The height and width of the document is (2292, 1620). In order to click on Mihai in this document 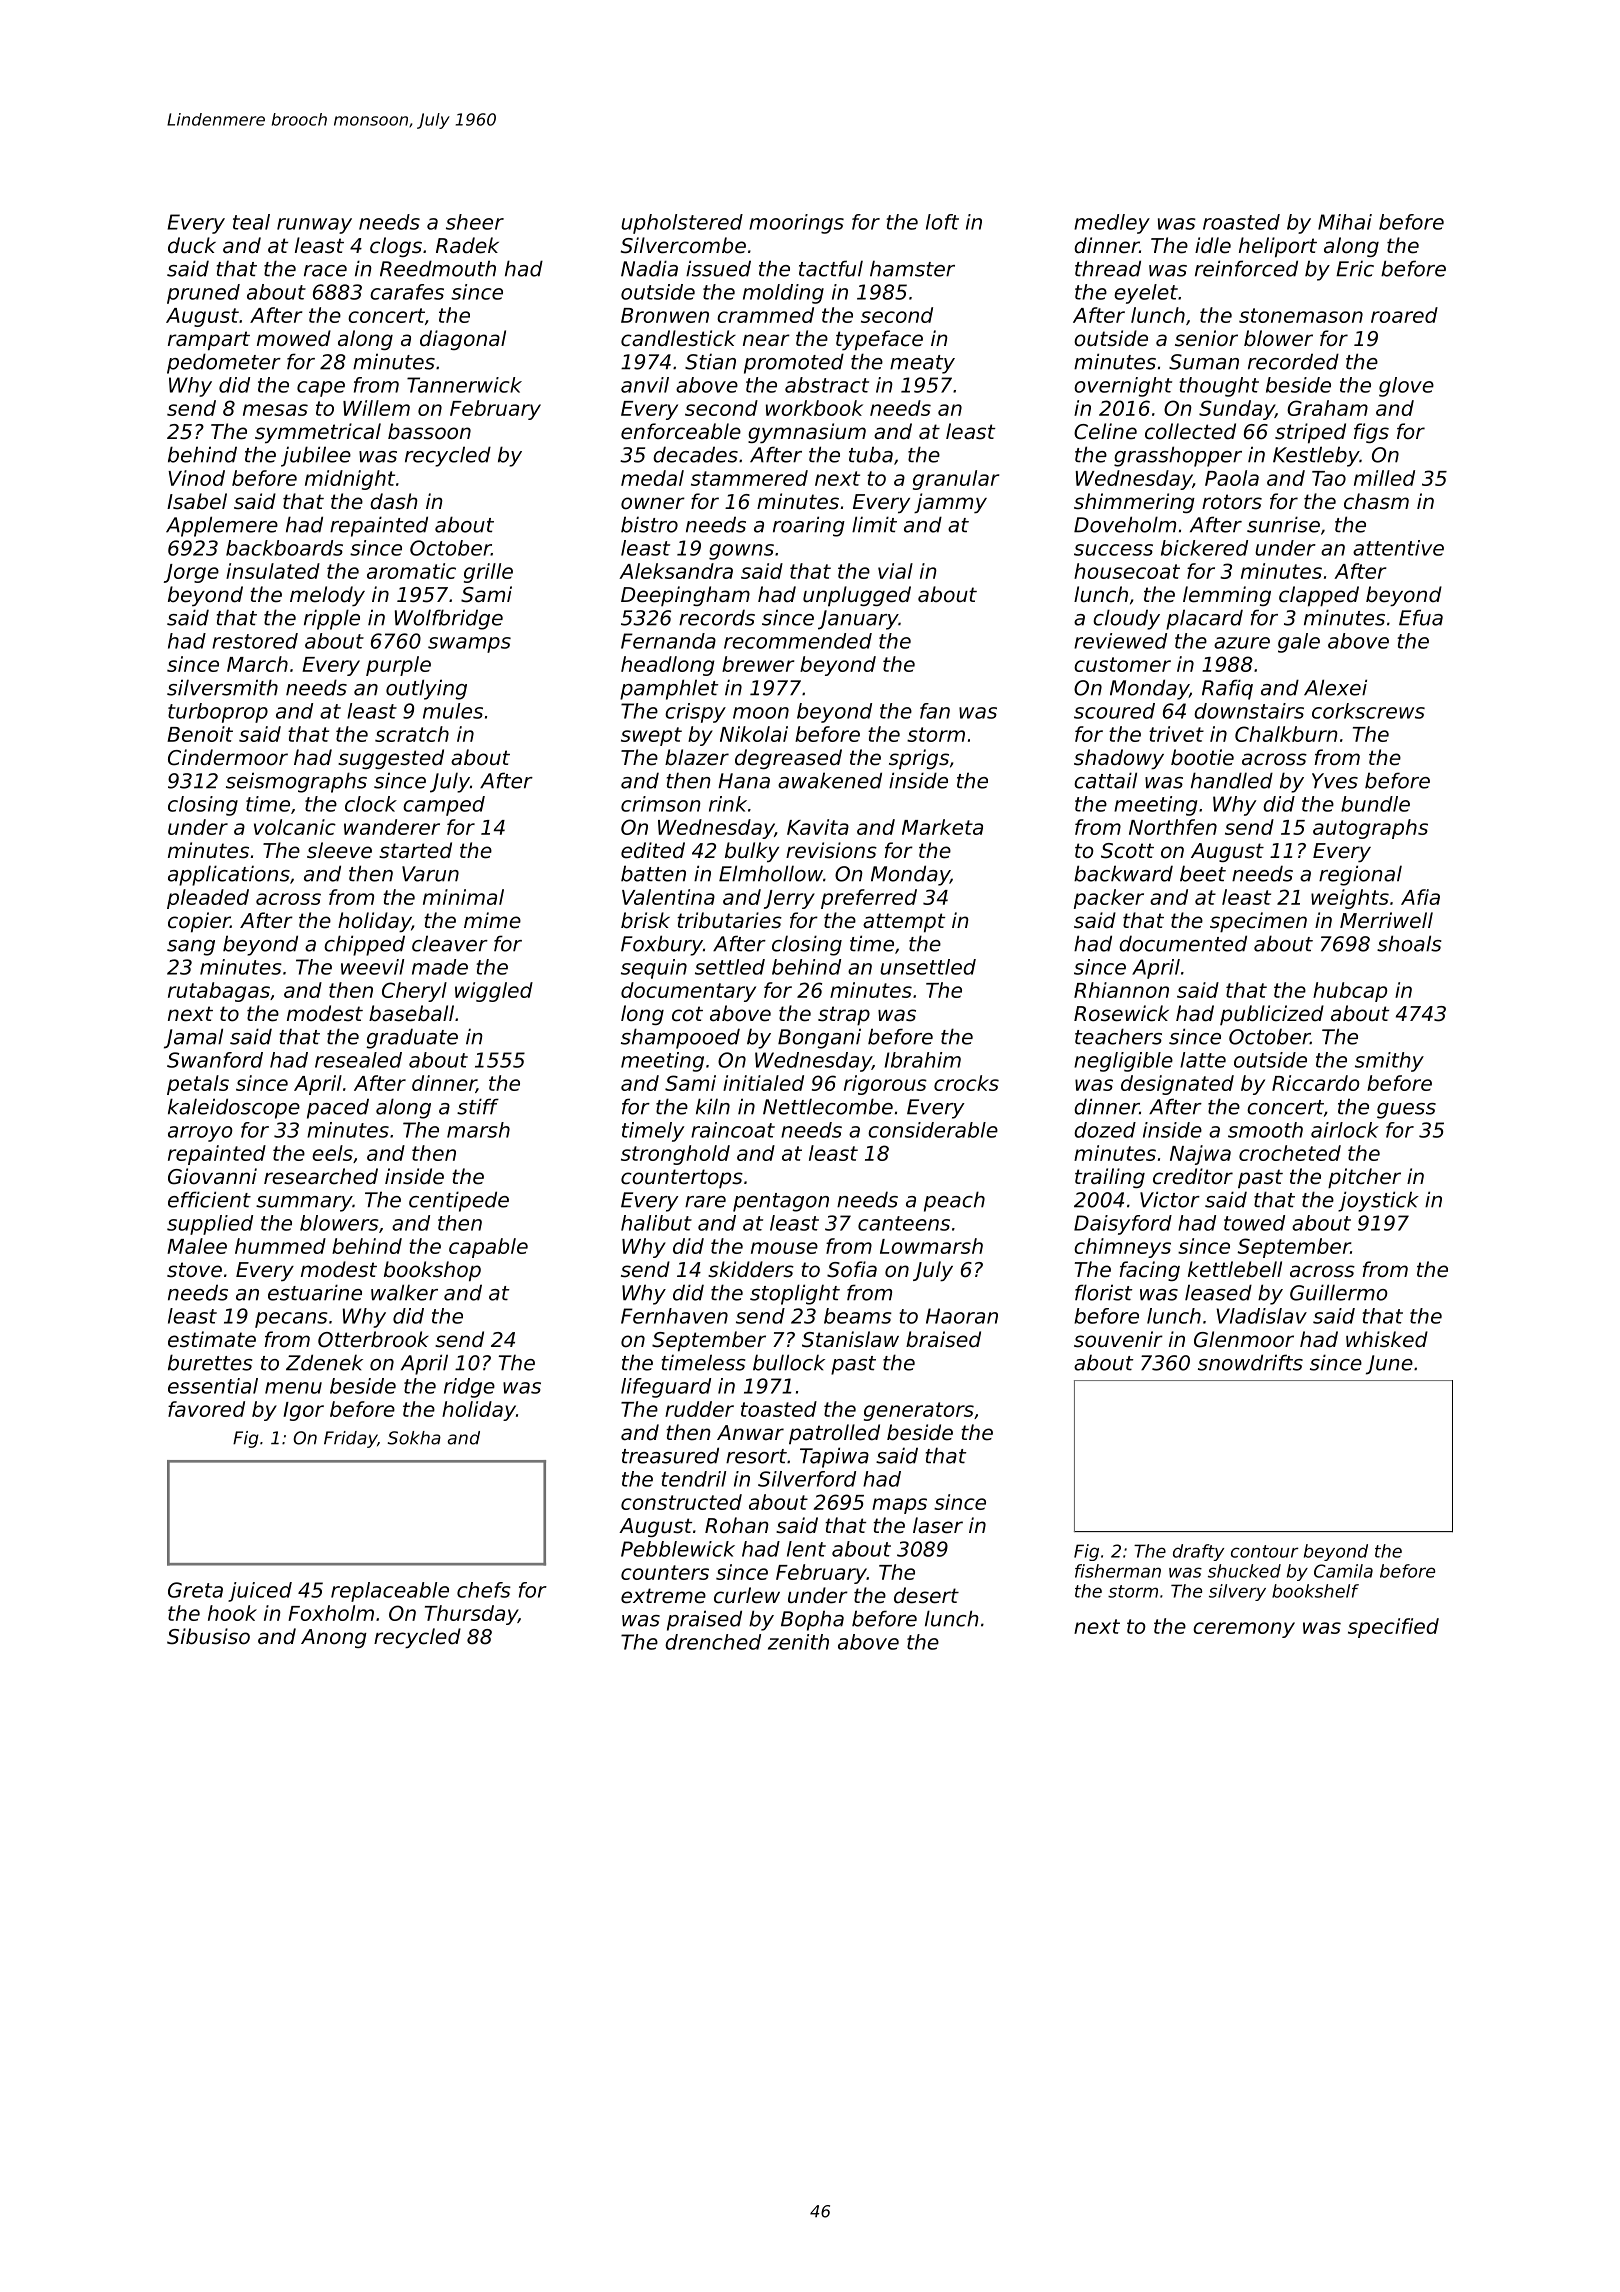, I will do `click(1345, 222)`.
